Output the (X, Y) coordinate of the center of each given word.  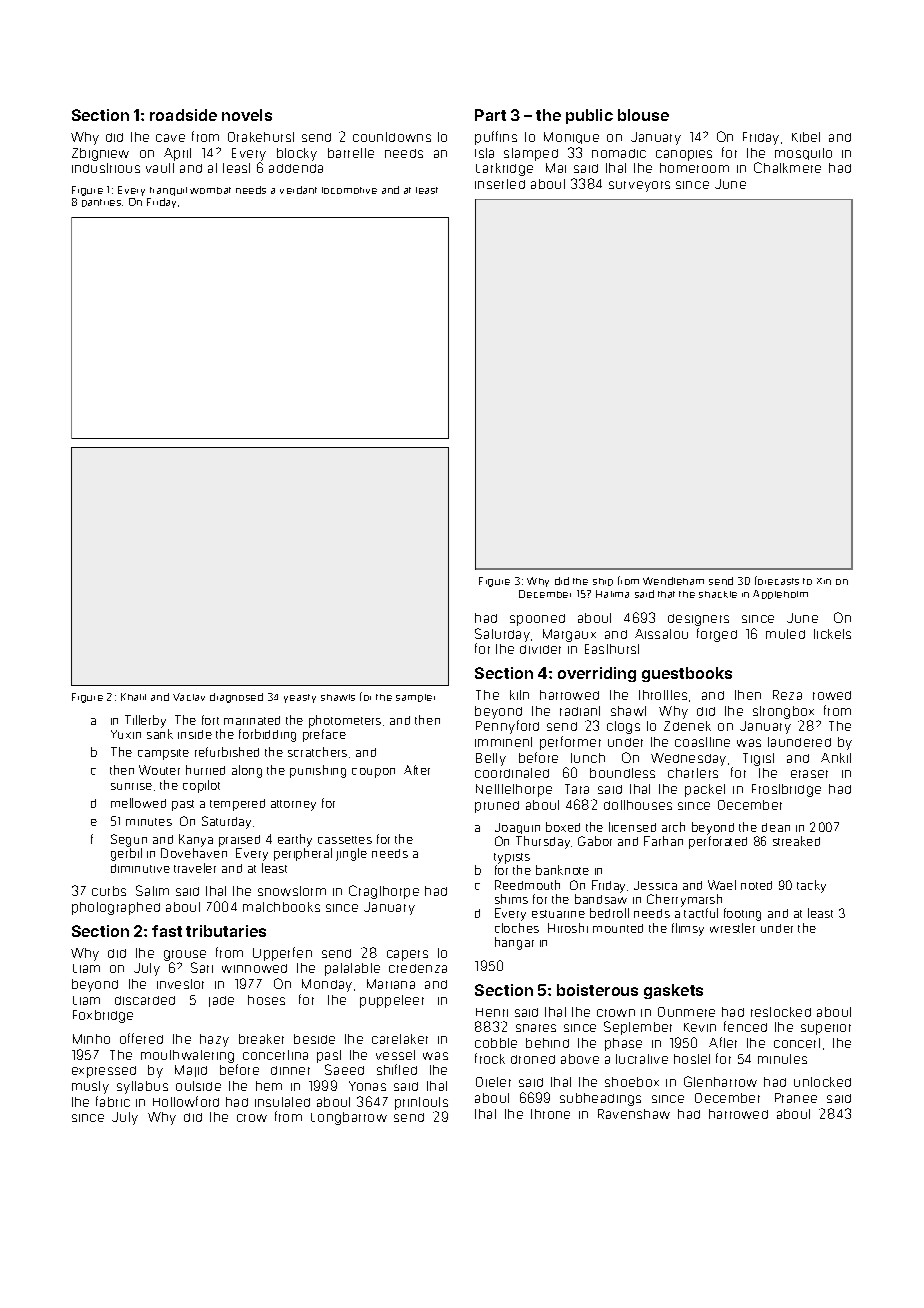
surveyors (639, 186)
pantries (101, 203)
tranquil (168, 191)
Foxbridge (103, 1016)
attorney (293, 805)
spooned (537, 620)
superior (826, 1029)
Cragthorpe (384, 892)
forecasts (777, 580)
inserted (500, 184)
